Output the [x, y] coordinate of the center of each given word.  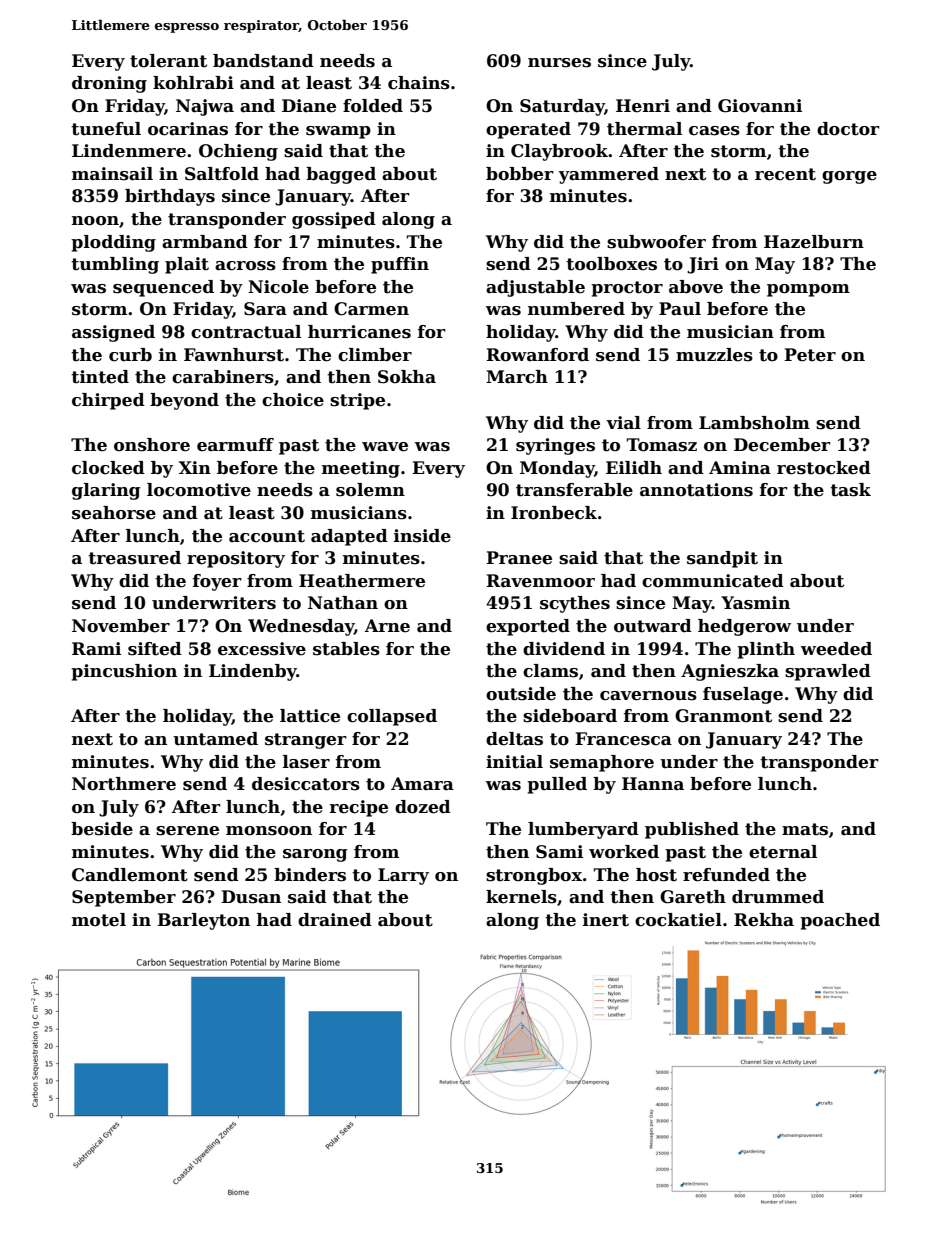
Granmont [723, 716]
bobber [520, 174]
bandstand [263, 61]
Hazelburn [814, 242]
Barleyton [203, 921]
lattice [310, 716]
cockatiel [678, 920]
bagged [341, 175]
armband [205, 242]
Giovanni [760, 106]
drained [335, 920]
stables [346, 649]
